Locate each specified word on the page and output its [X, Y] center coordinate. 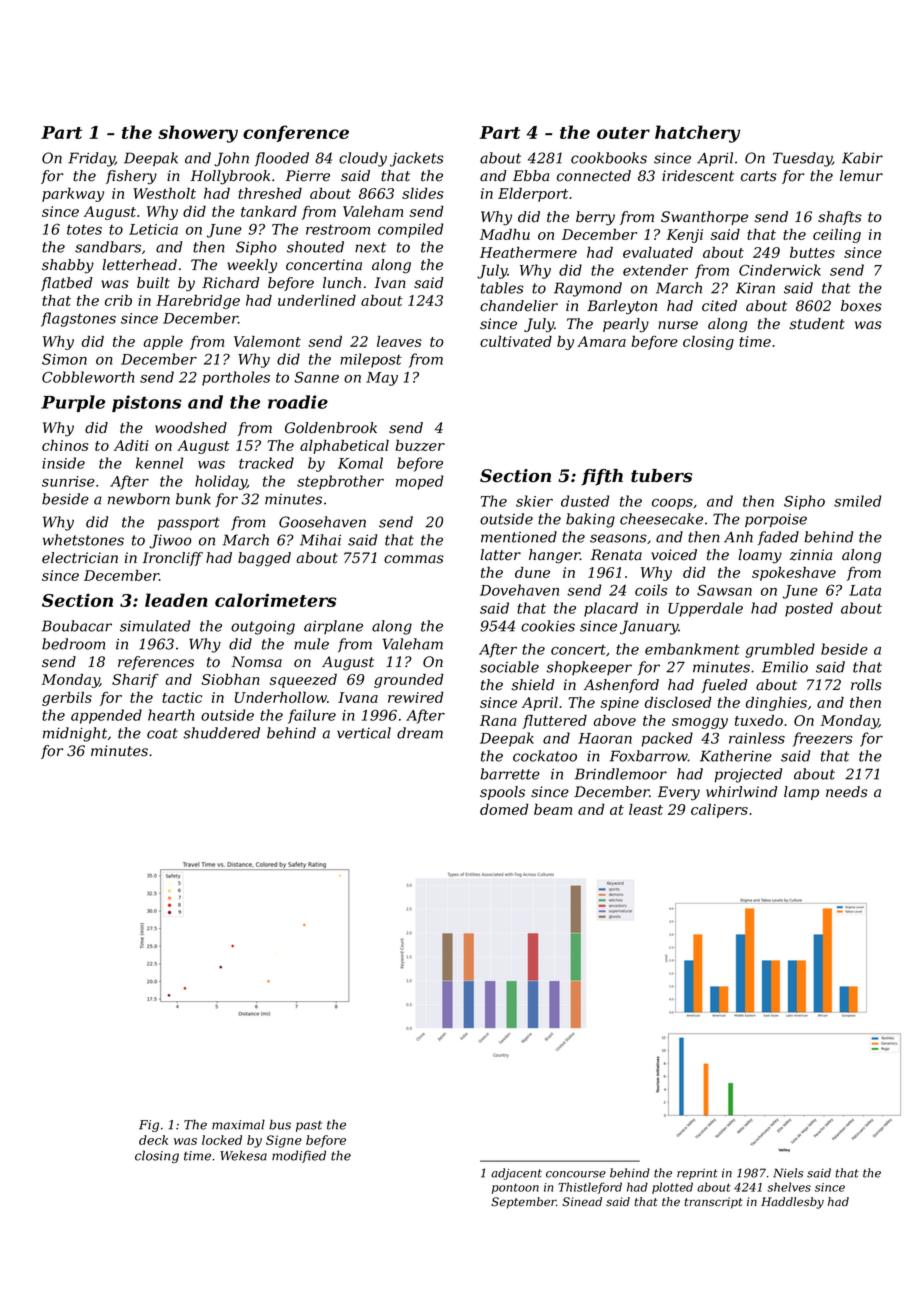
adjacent [516, 1174]
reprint [697, 1174]
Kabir [862, 158]
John [231, 159]
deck [153, 1140]
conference [296, 133]
